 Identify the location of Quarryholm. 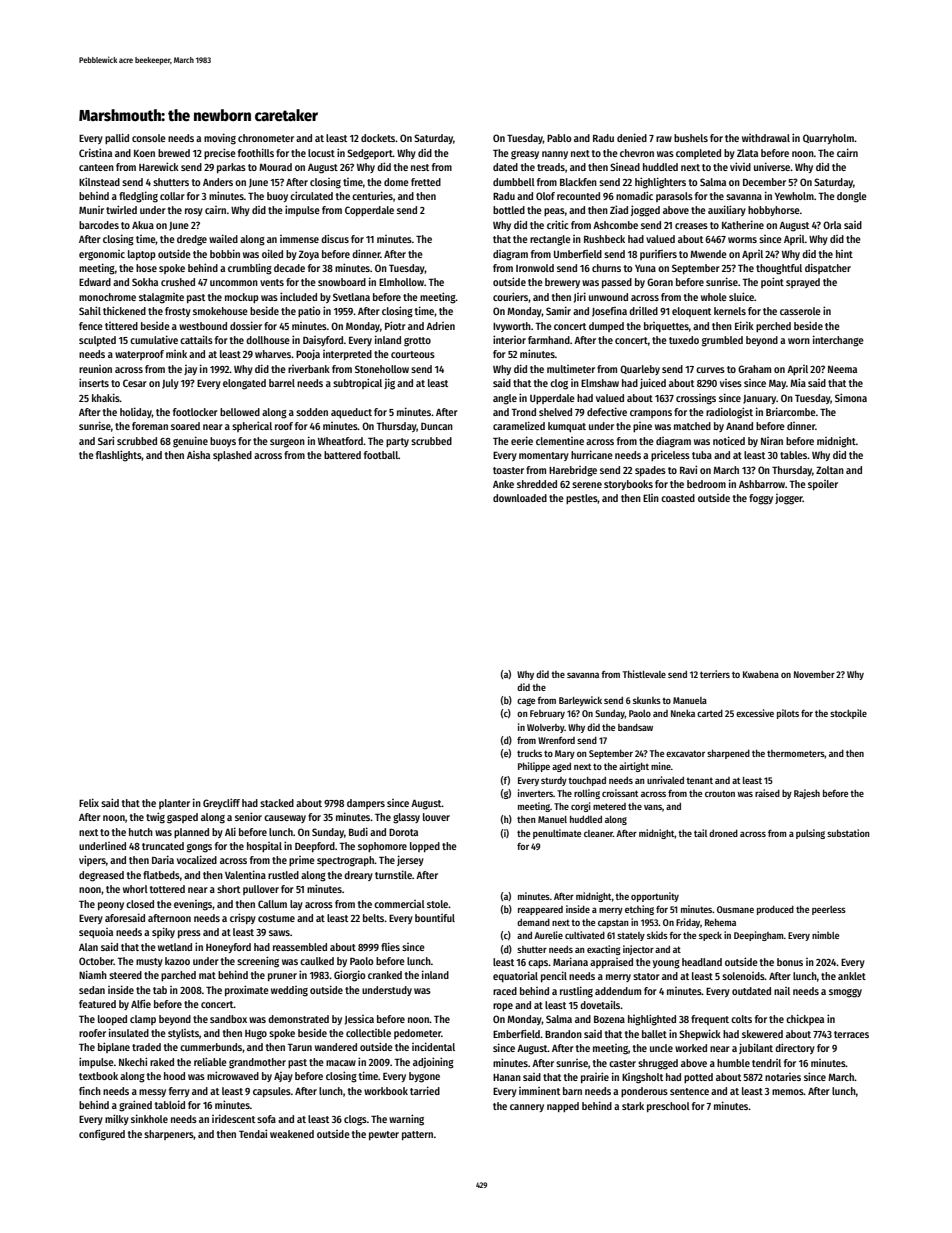
(828, 139).
